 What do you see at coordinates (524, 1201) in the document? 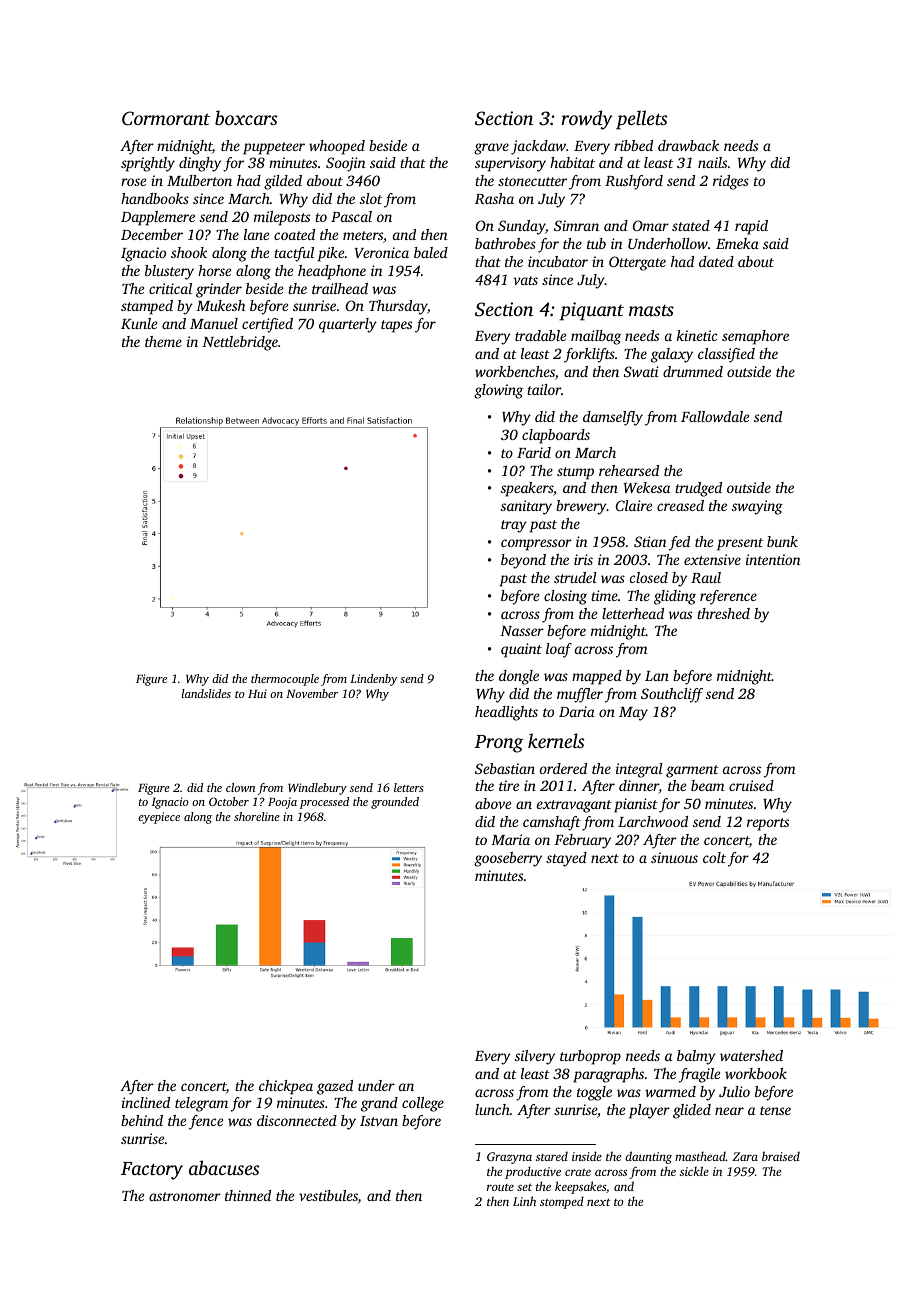
I see `Linh` at bounding box center [524, 1201].
